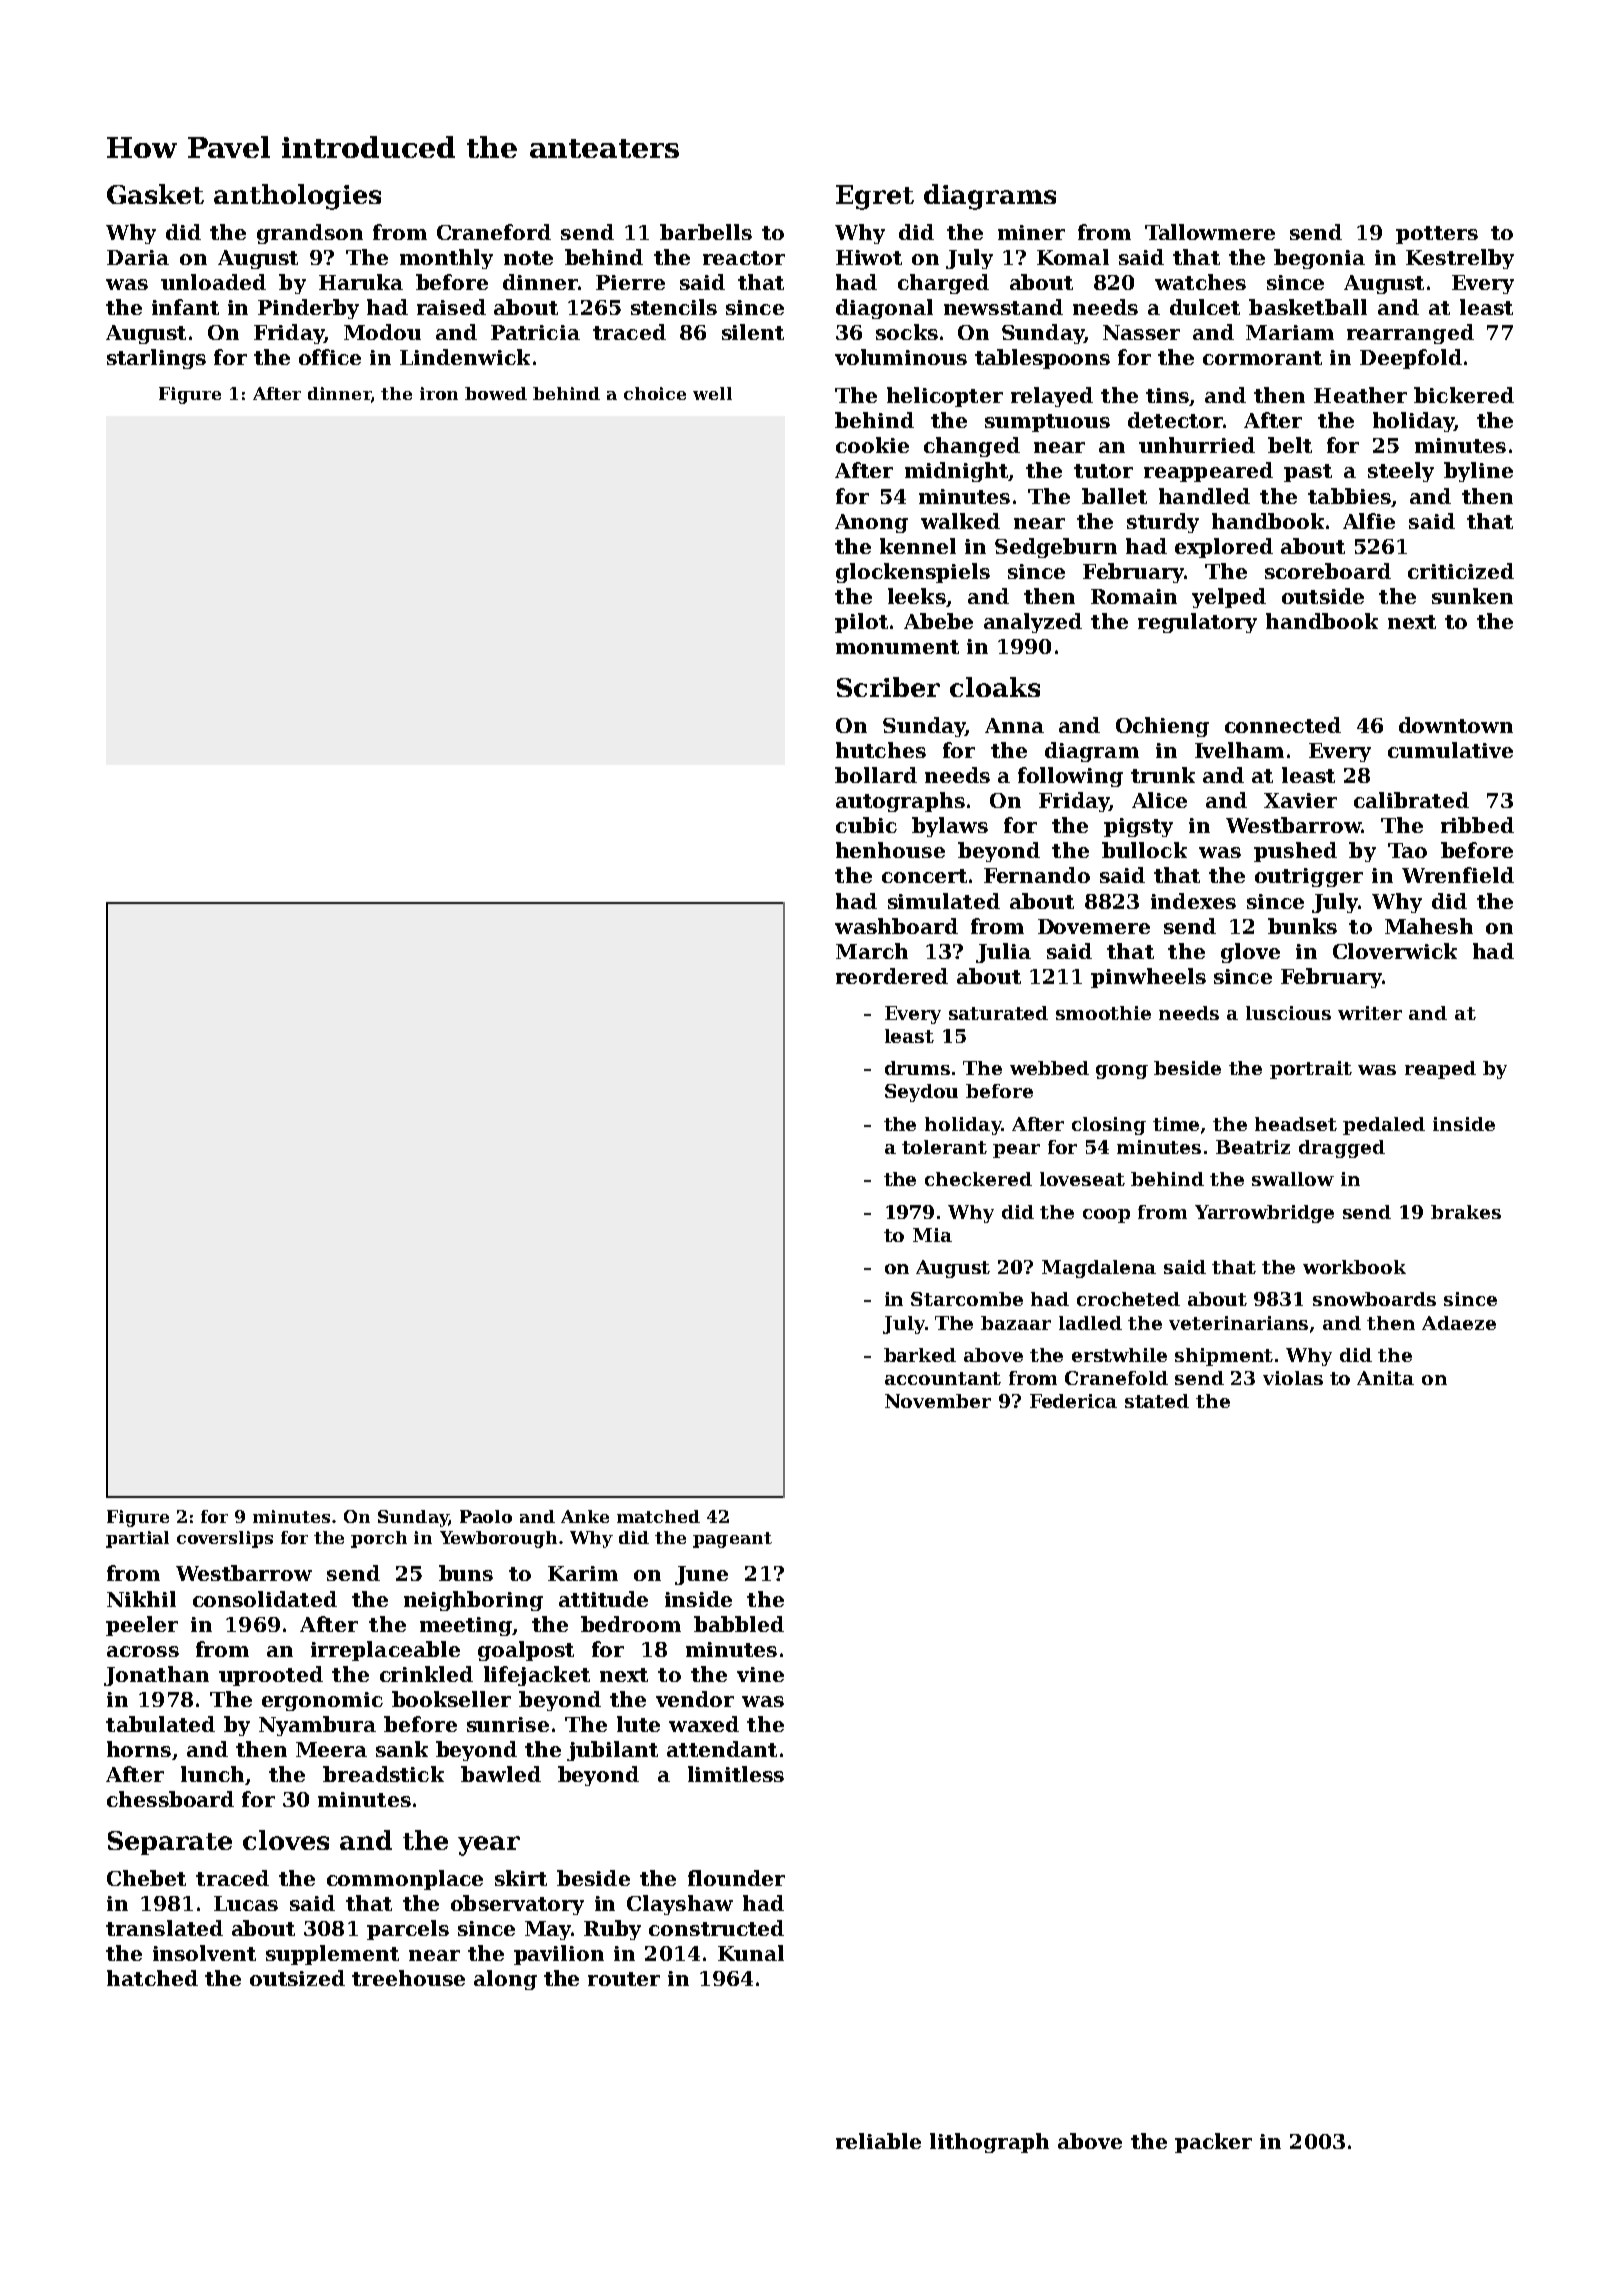 This screenshot has height=2292, width=1620. Describe the element at coordinates (1264, 1214) in the screenshot. I see `Yarrowbridge` at that location.
